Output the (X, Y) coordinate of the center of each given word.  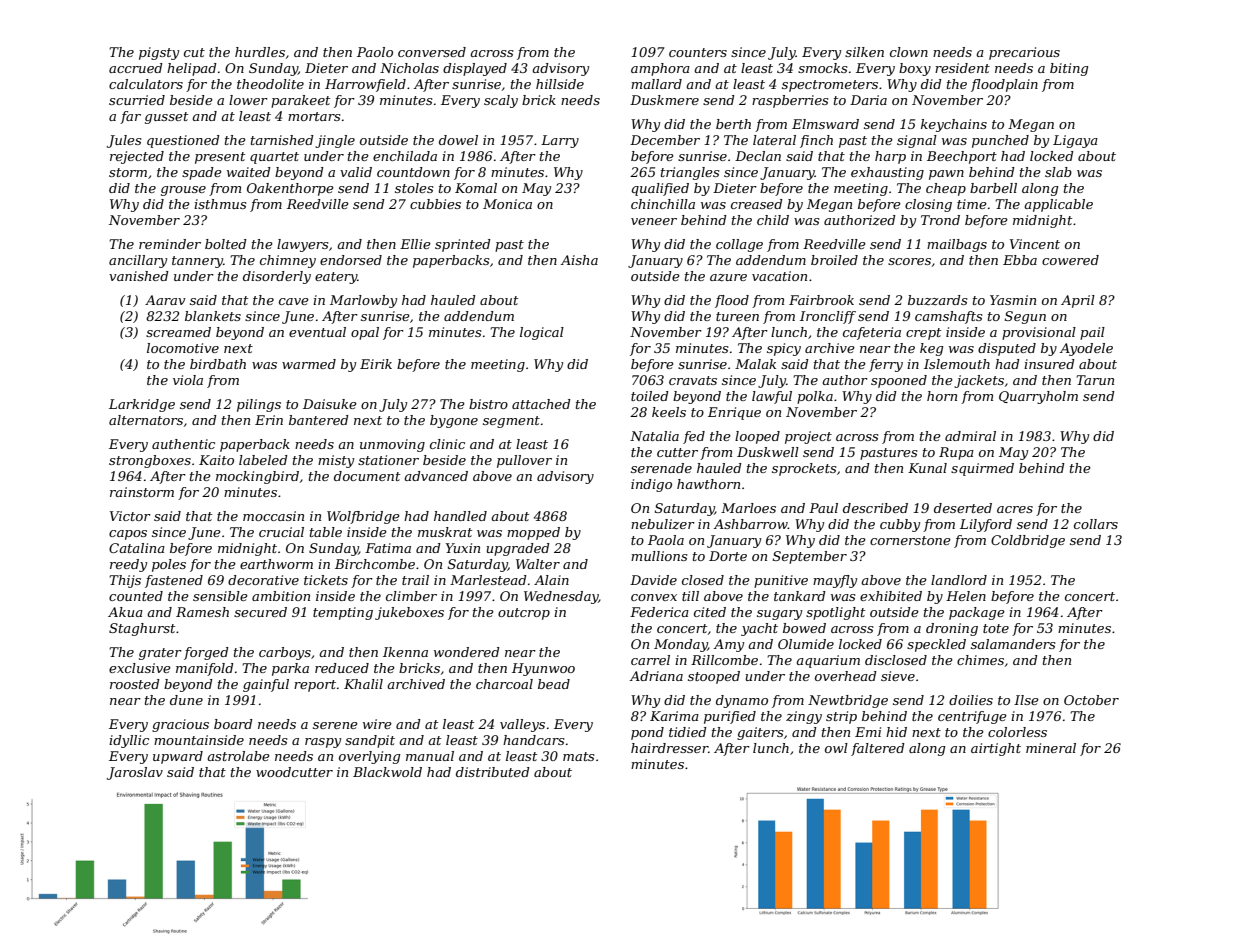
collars (1096, 524)
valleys (522, 725)
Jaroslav (135, 773)
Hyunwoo (543, 669)
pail (1092, 333)
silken (864, 52)
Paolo (375, 52)
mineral (1051, 748)
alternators (146, 420)
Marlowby (363, 301)
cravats (693, 380)
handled (460, 516)
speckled (936, 645)
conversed (432, 52)
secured (260, 612)
